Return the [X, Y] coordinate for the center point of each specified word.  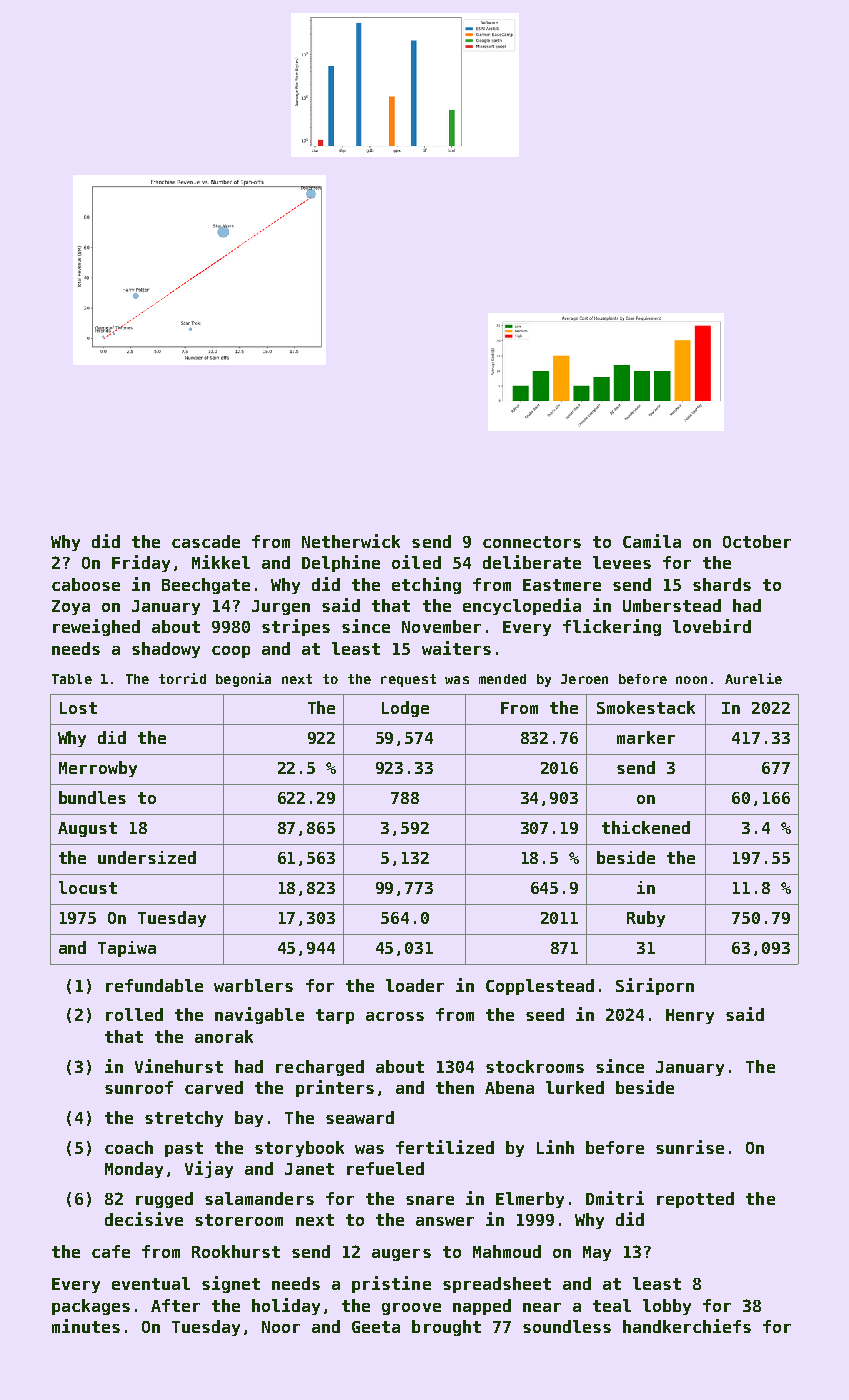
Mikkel [221, 562]
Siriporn [655, 986]
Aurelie [753, 678]
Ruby [646, 919]
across [395, 1016]
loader [415, 985]
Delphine [341, 563]
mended [502, 679]
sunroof [139, 1087]
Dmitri [615, 1198]
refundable [154, 985]
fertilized [445, 1147]
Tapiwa [127, 949]
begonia [243, 680]
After [175, 1305]
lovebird [712, 626]
